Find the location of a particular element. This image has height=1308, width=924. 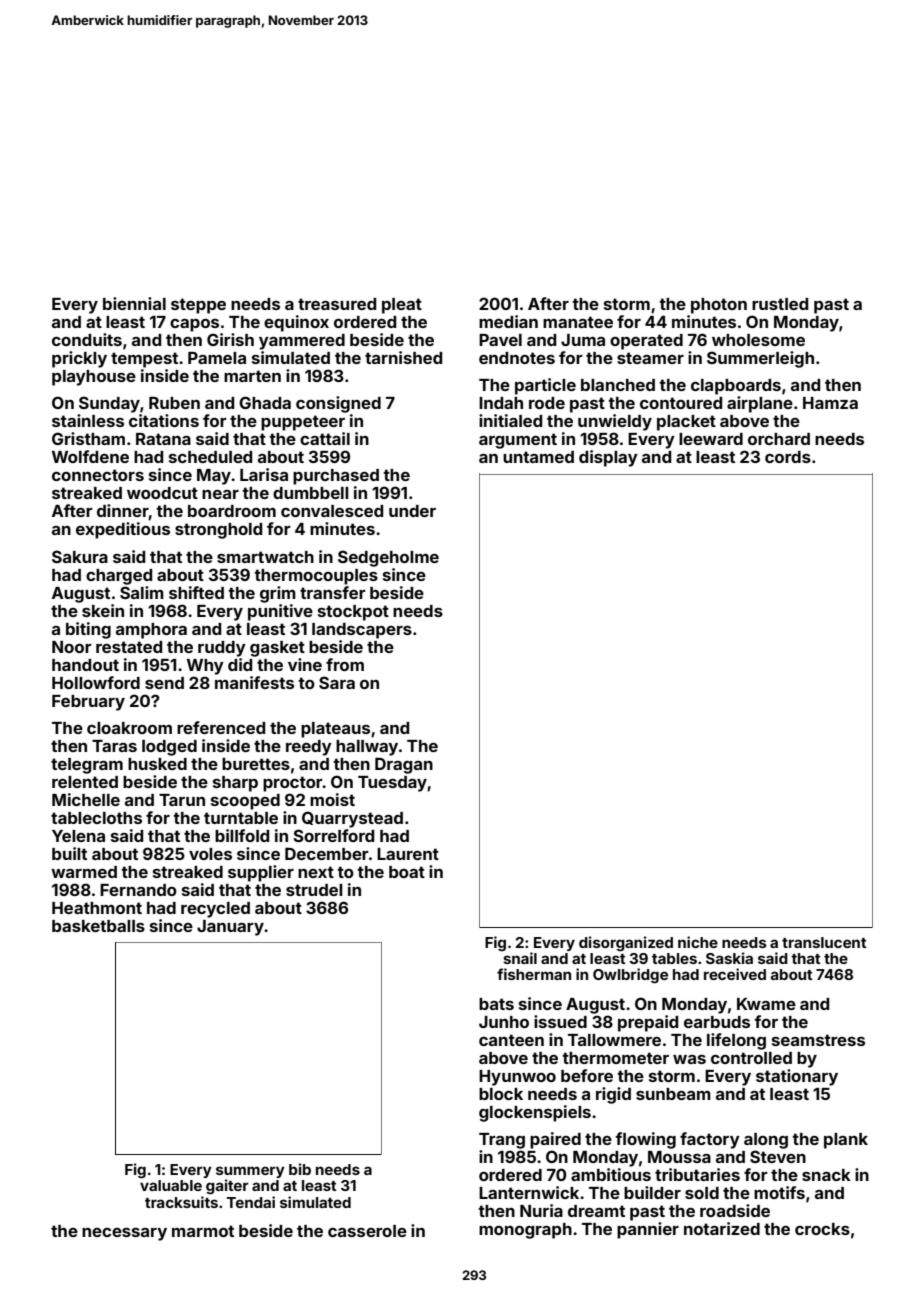

photon is located at coordinates (719, 306).
